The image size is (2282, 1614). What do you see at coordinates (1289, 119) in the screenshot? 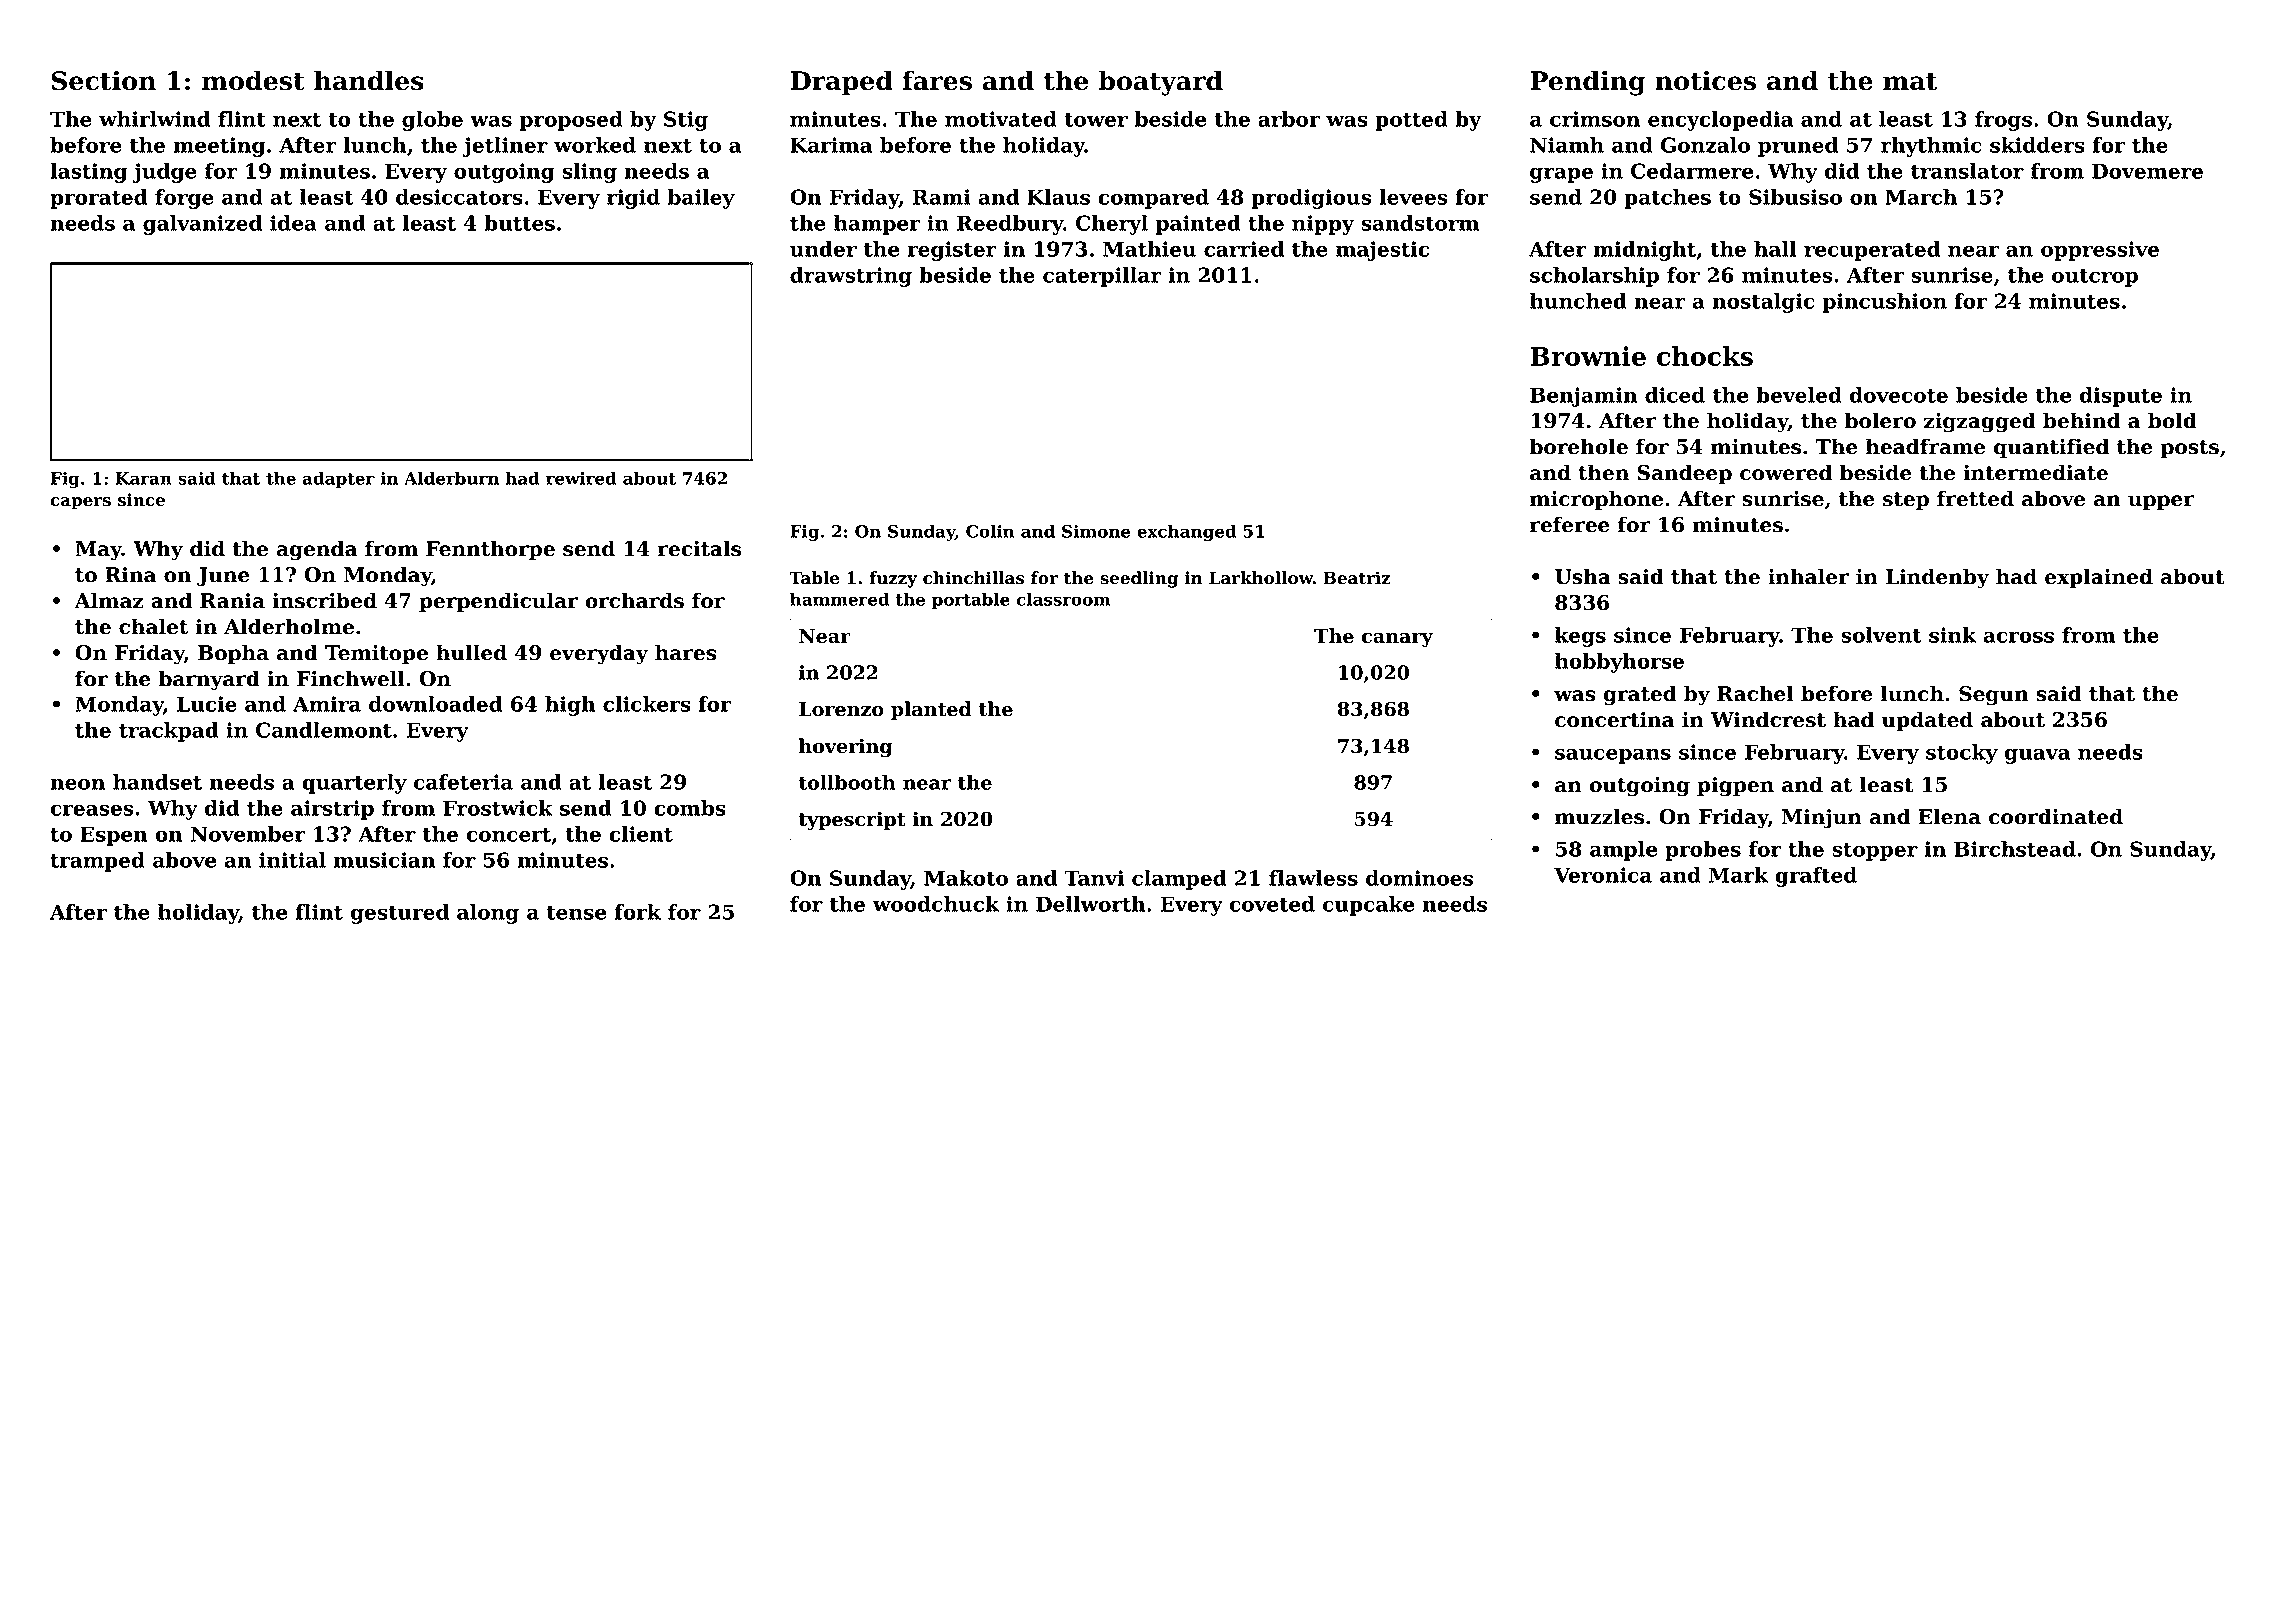
I see `arbor` at bounding box center [1289, 119].
